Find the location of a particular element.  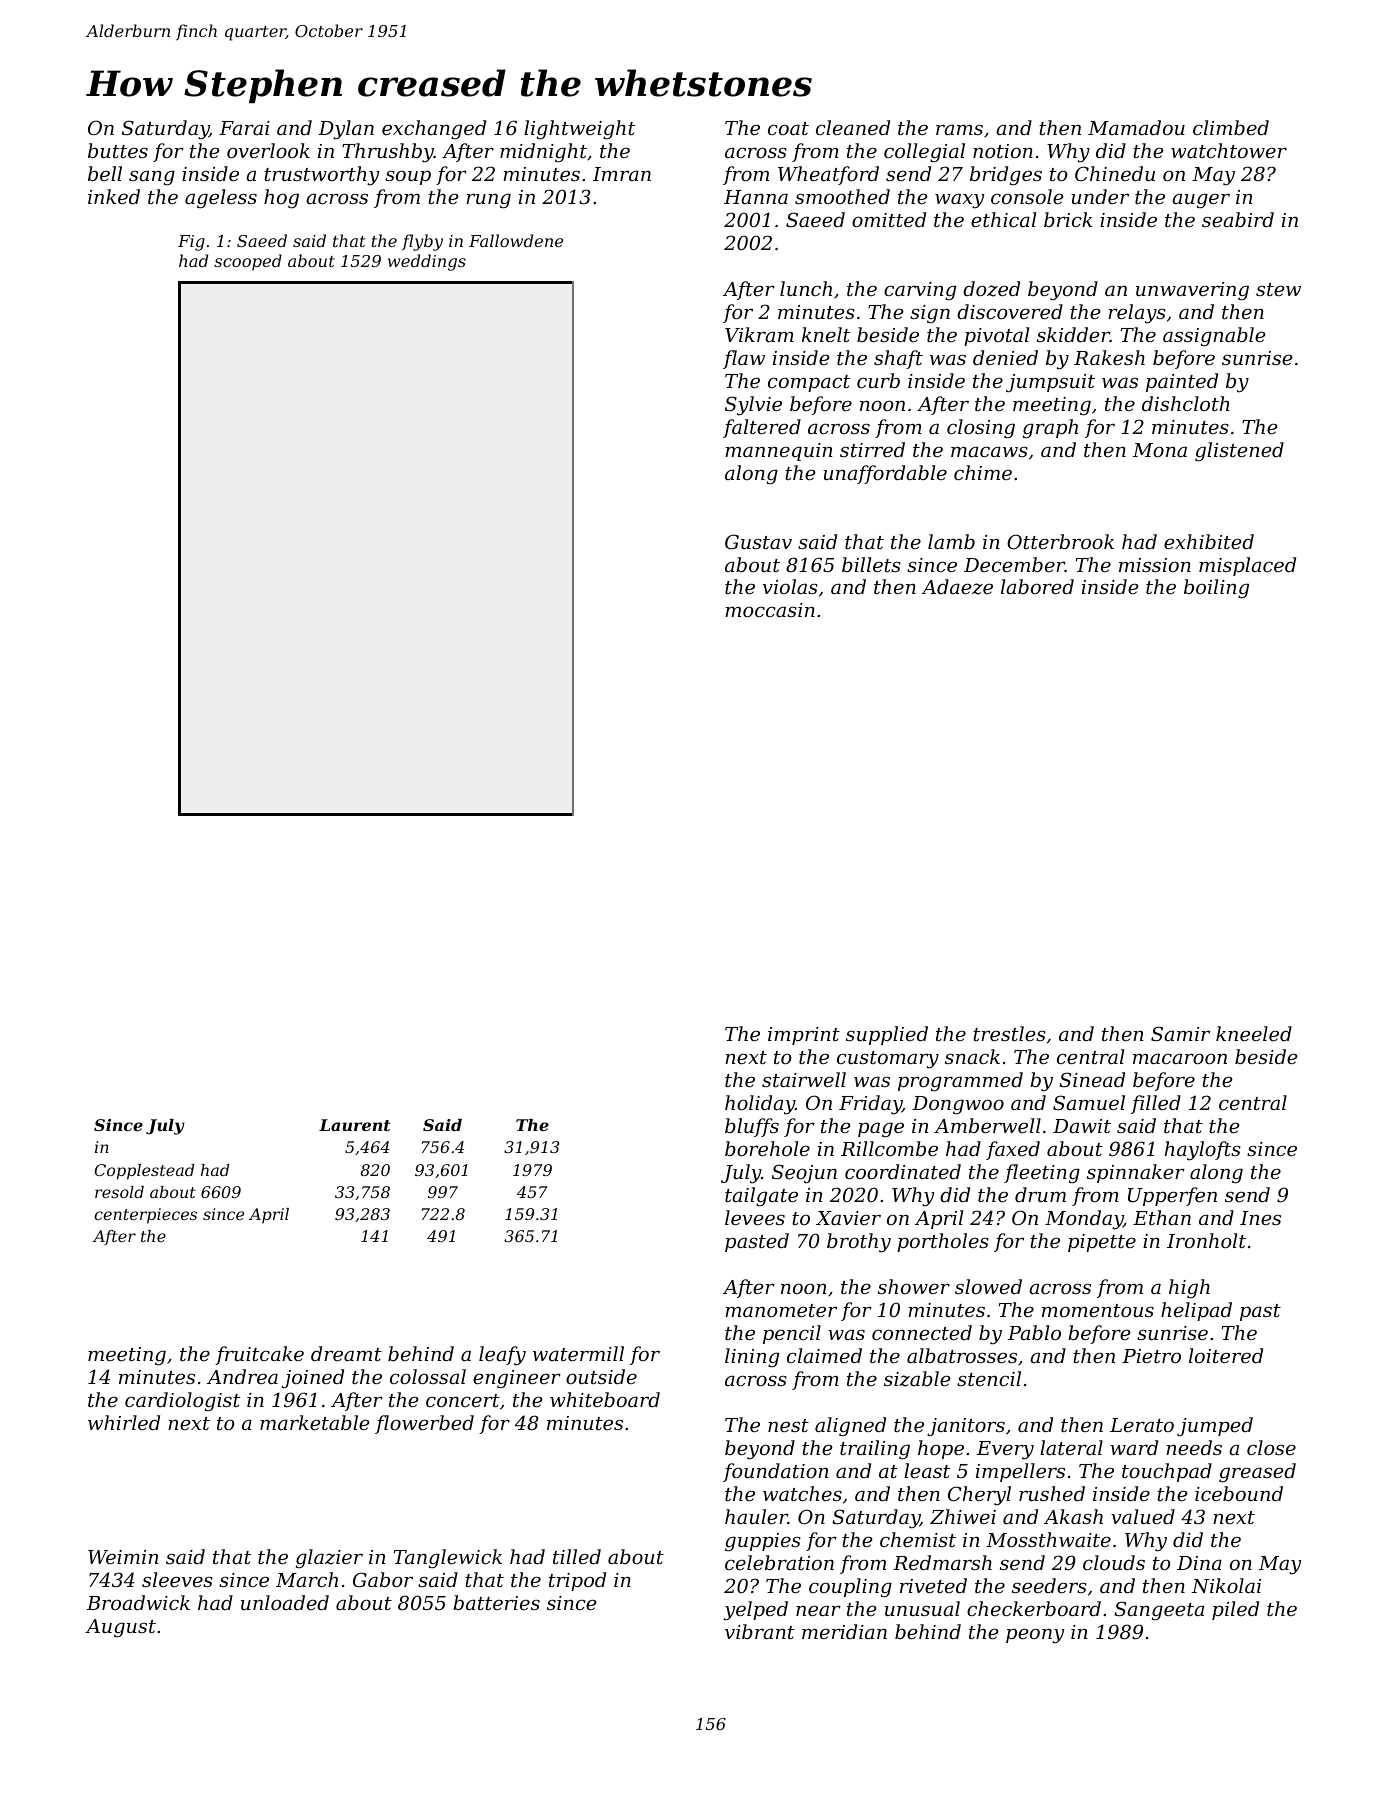

lightweight is located at coordinates (579, 130).
